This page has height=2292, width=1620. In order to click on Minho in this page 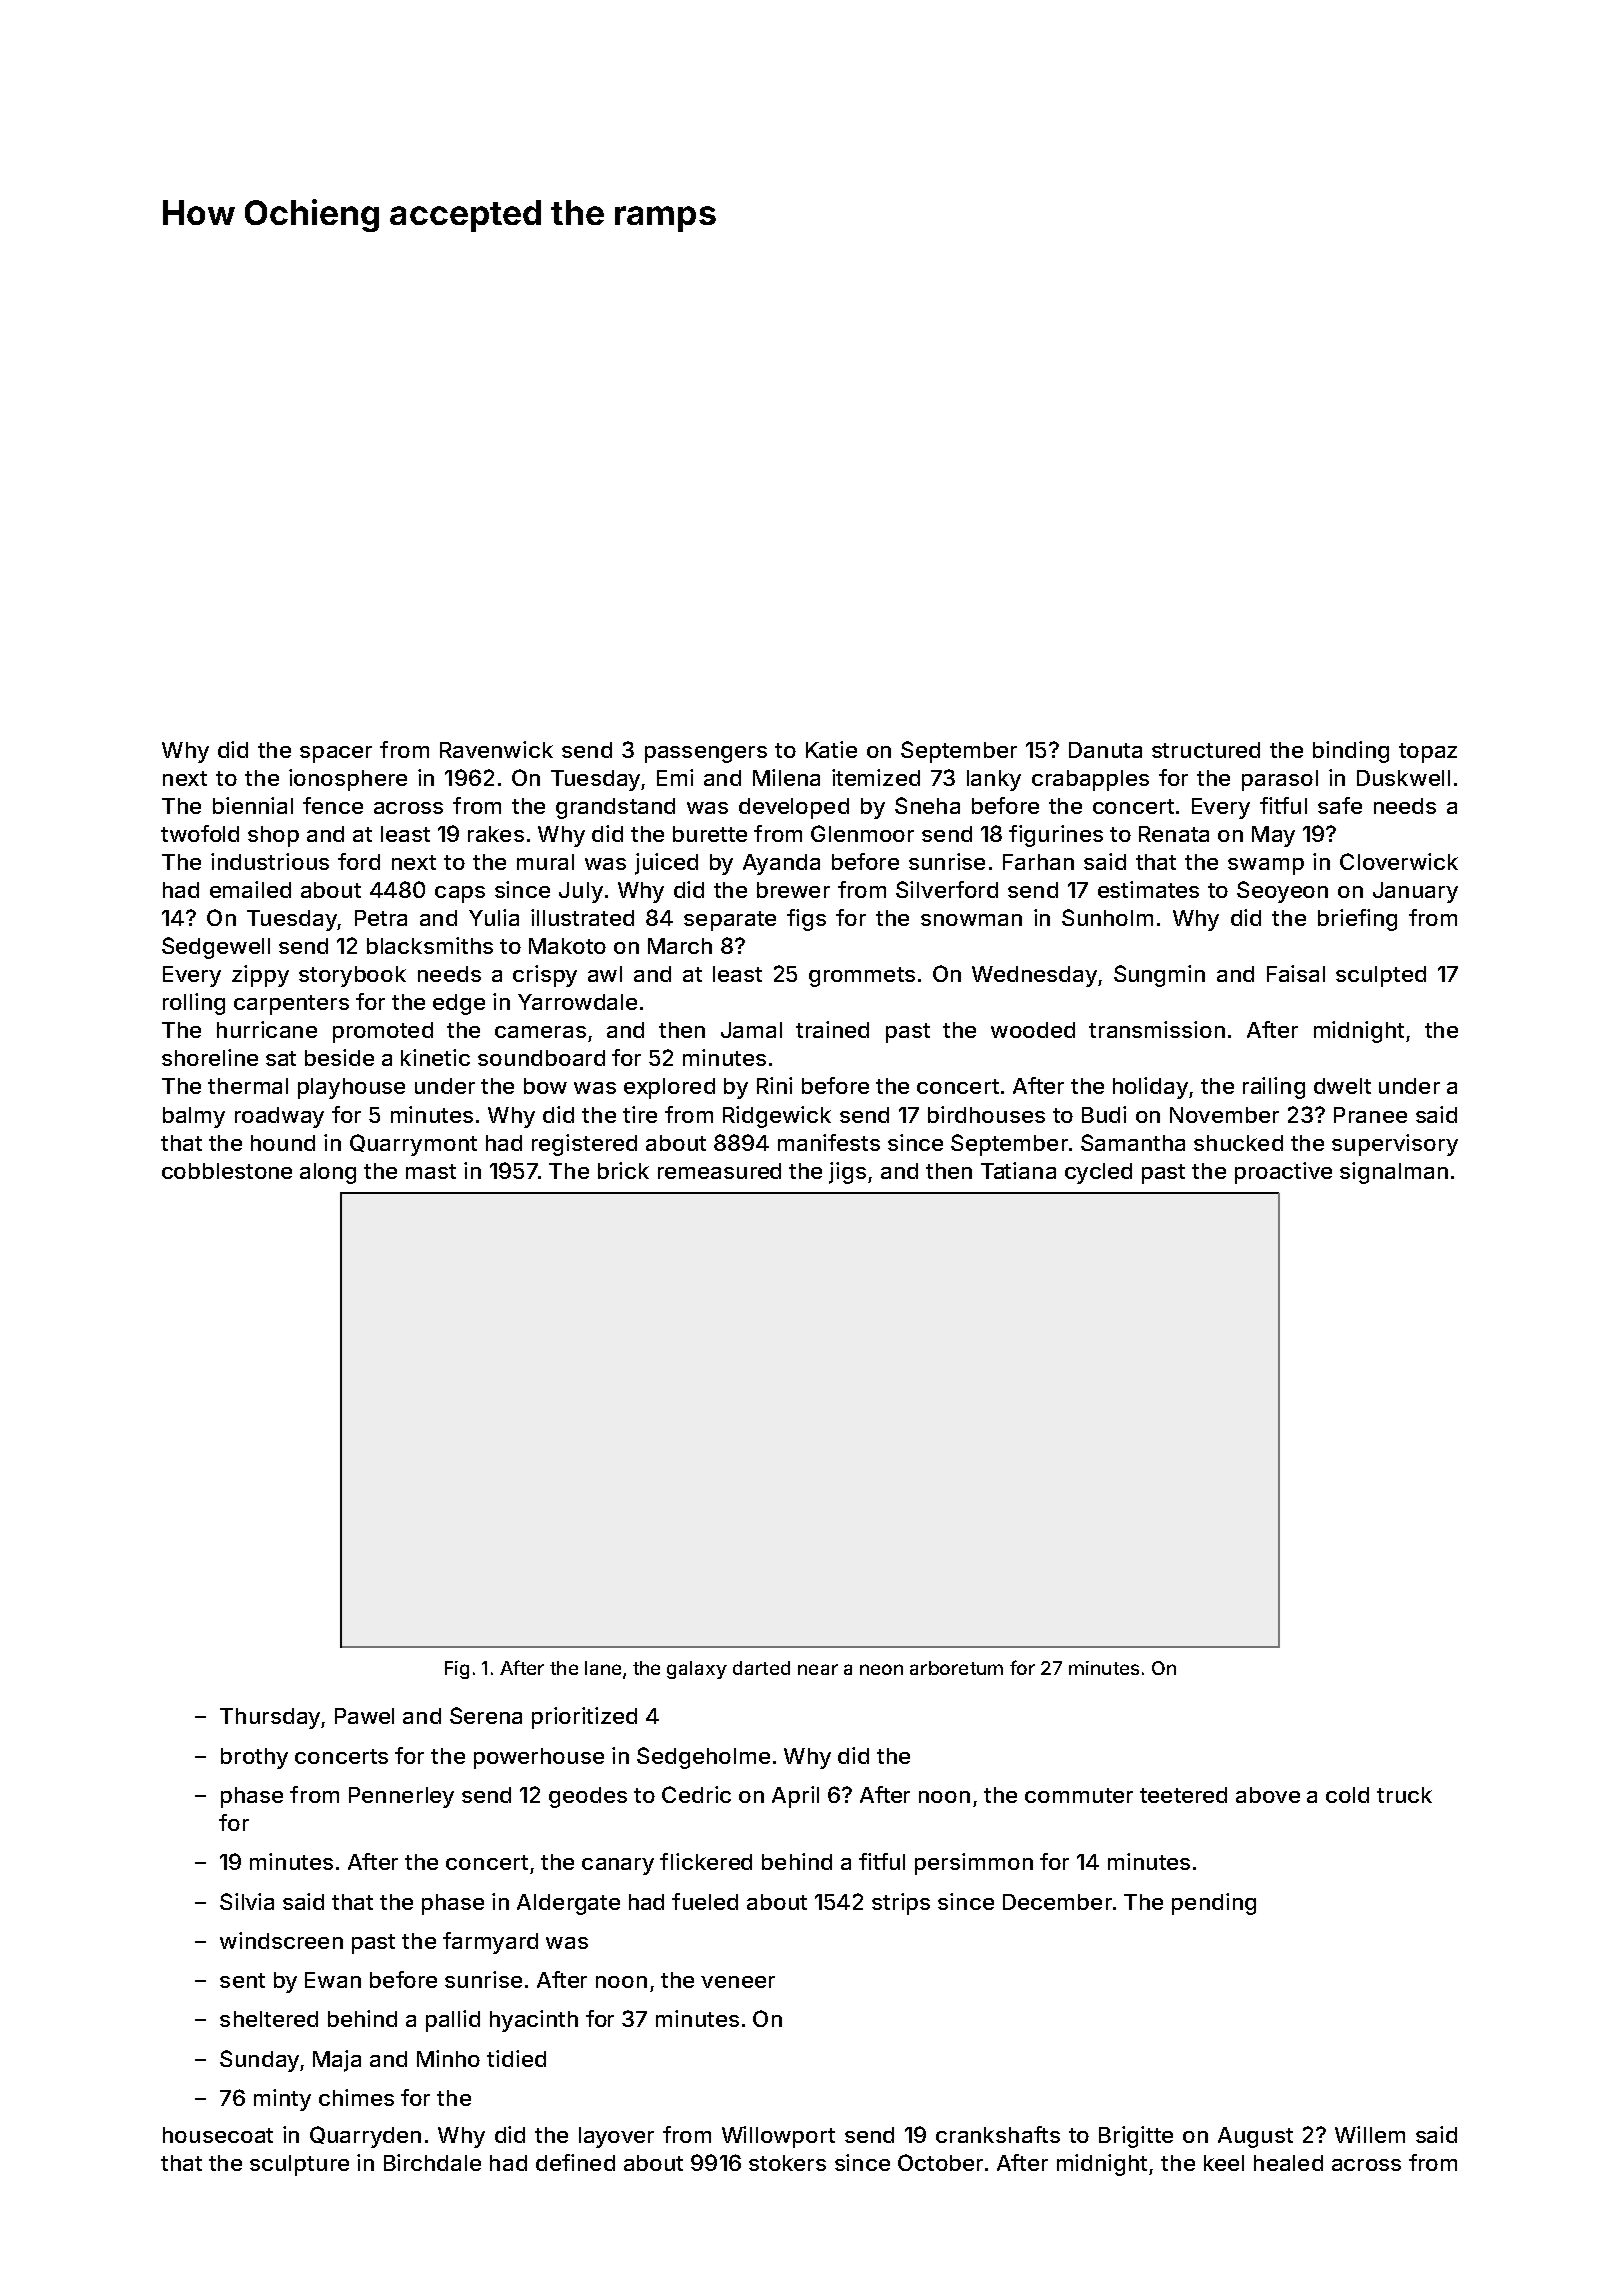, I will do `click(448, 2058)`.
